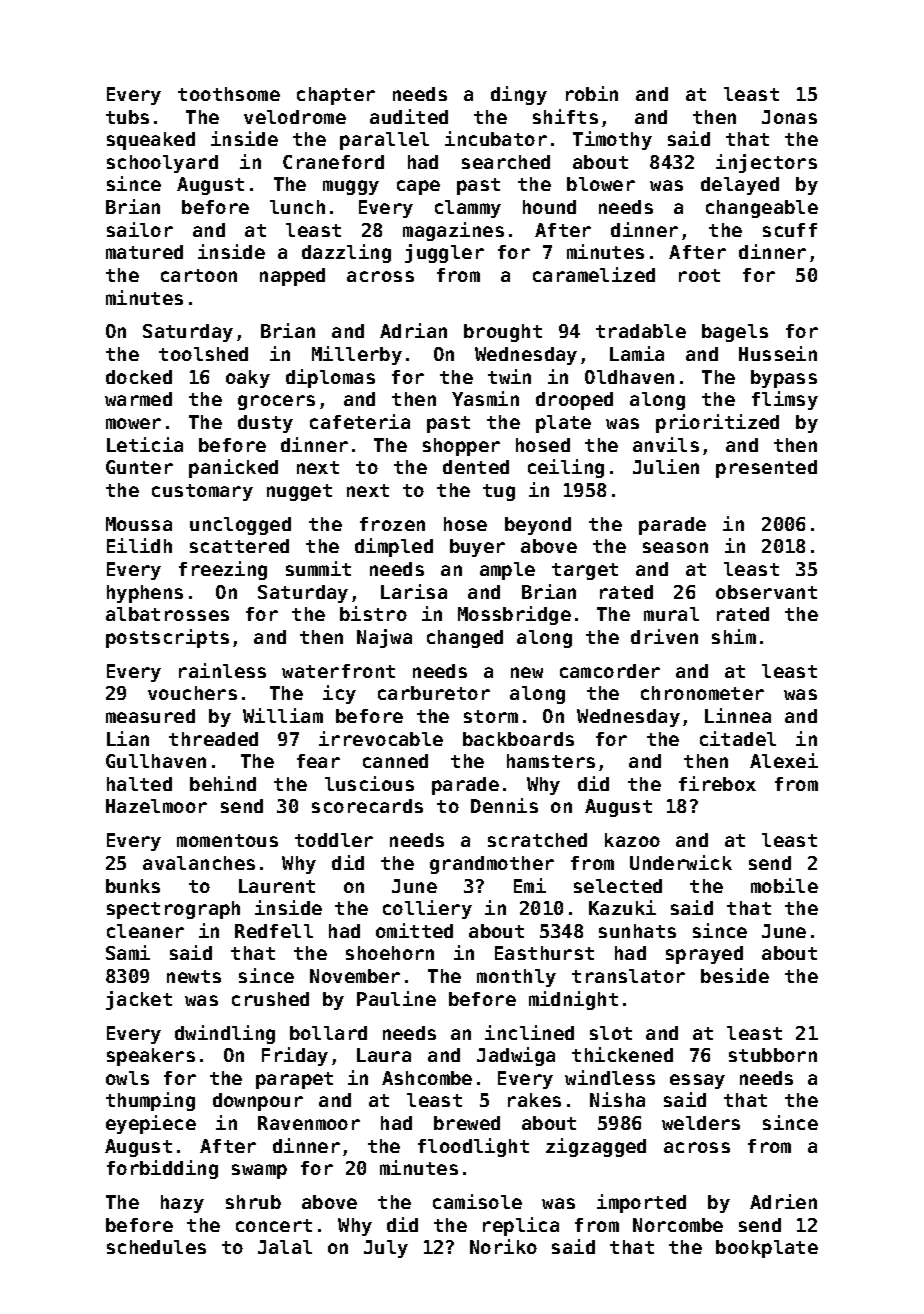 The width and height of the document is (924, 1314). I want to click on schoolyard, so click(162, 164).
